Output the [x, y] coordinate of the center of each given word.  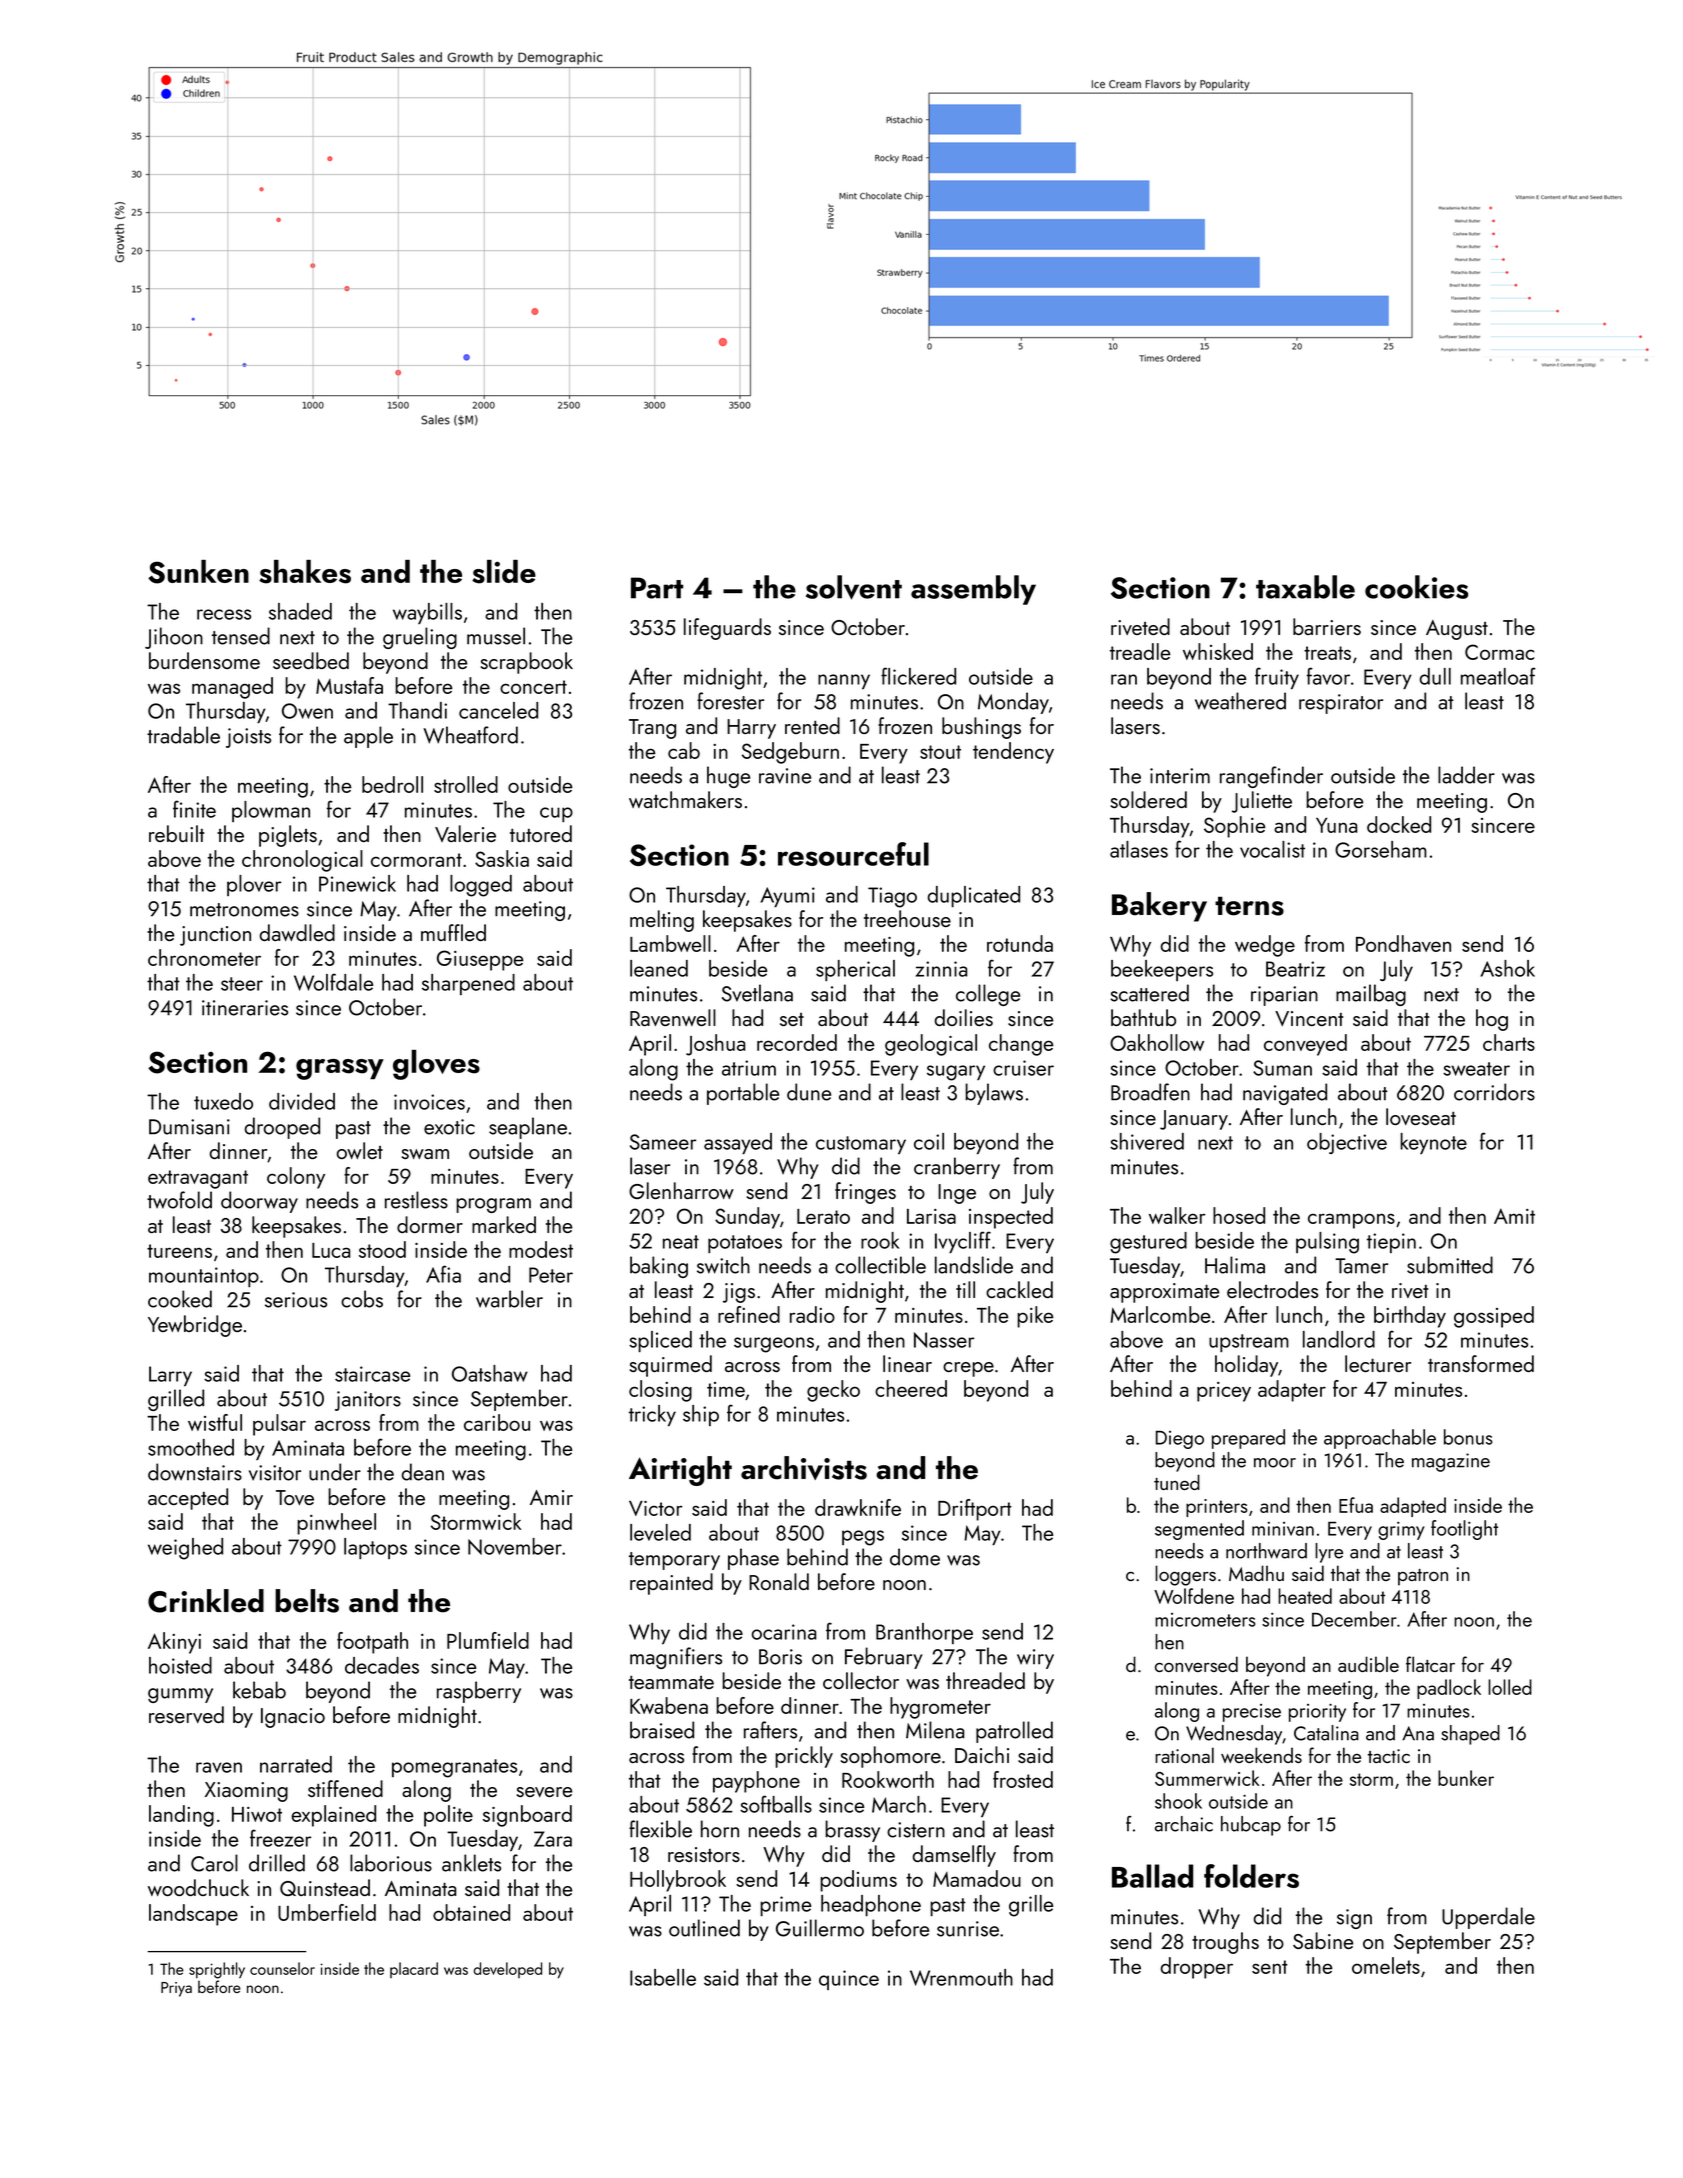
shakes [305, 572]
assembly [973, 590]
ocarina [784, 1632]
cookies [1416, 587]
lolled [1510, 1687]
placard [414, 1970]
